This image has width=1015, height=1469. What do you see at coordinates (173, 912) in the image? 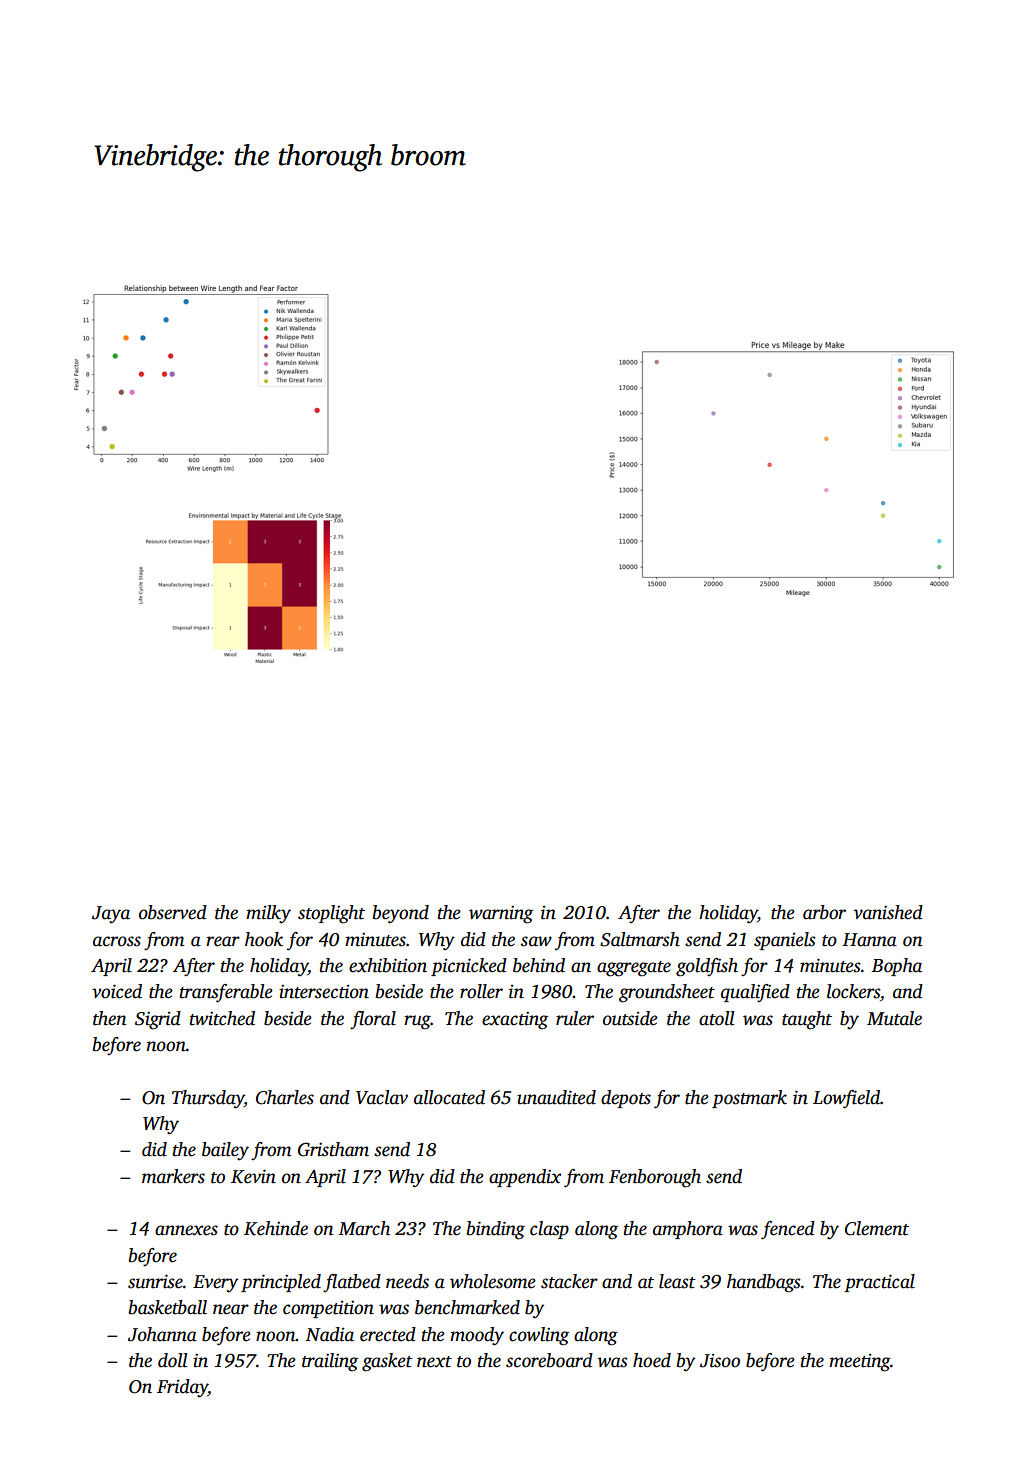
I see `observed` at bounding box center [173, 912].
